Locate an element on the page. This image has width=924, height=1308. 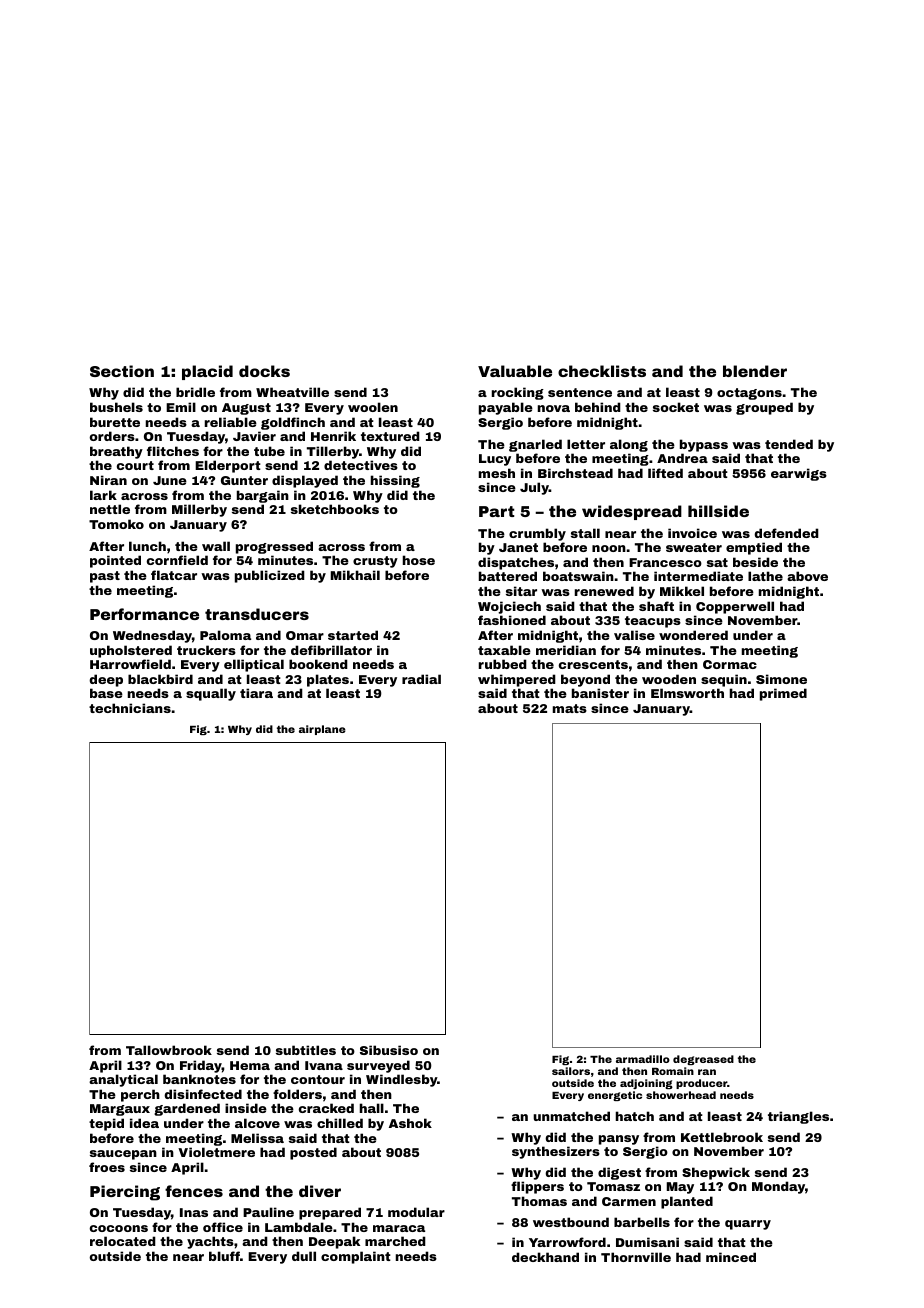
sailors is located at coordinates (571, 1071).
